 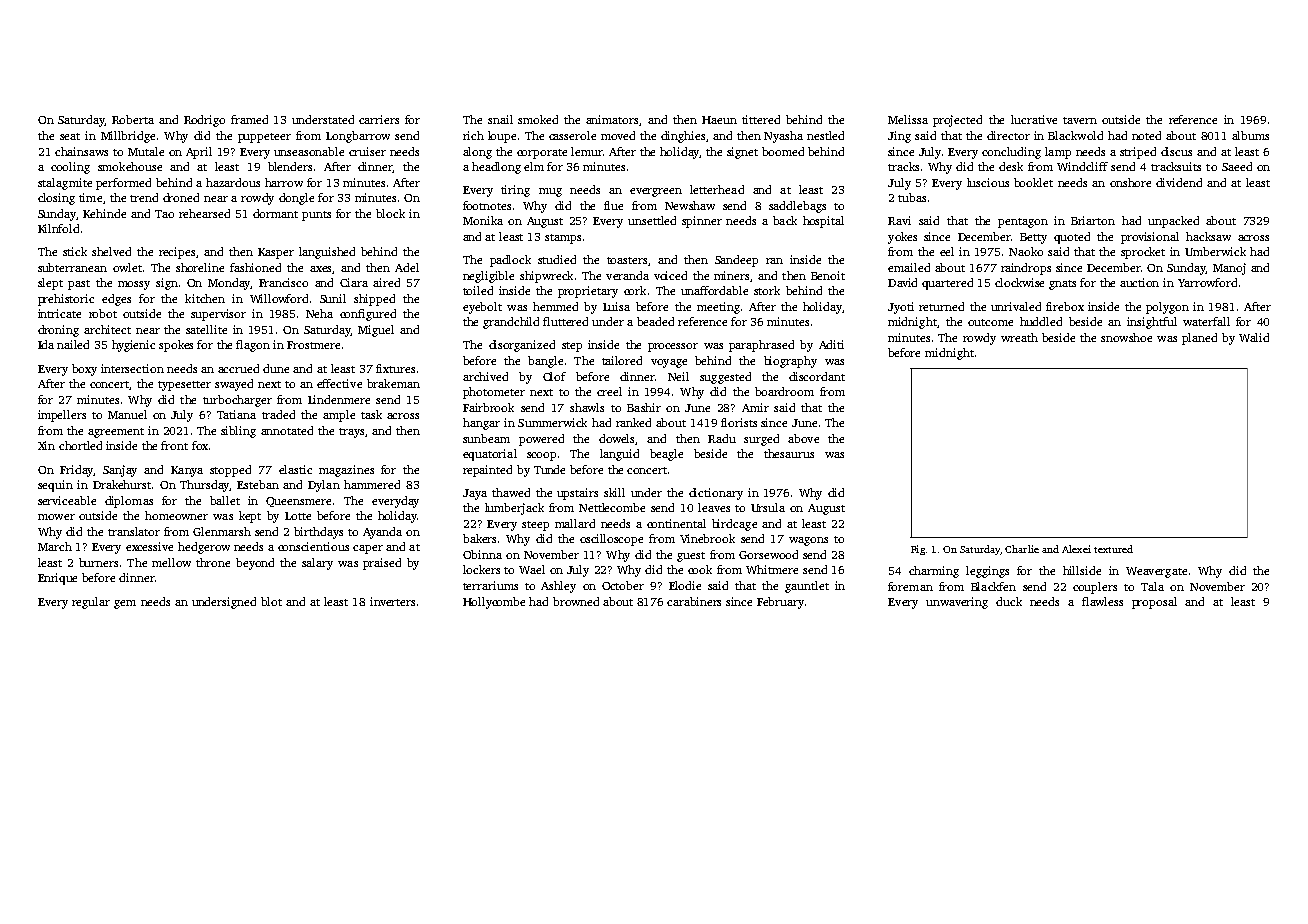 I want to click on polygon, so click(x=1167, y=308).
